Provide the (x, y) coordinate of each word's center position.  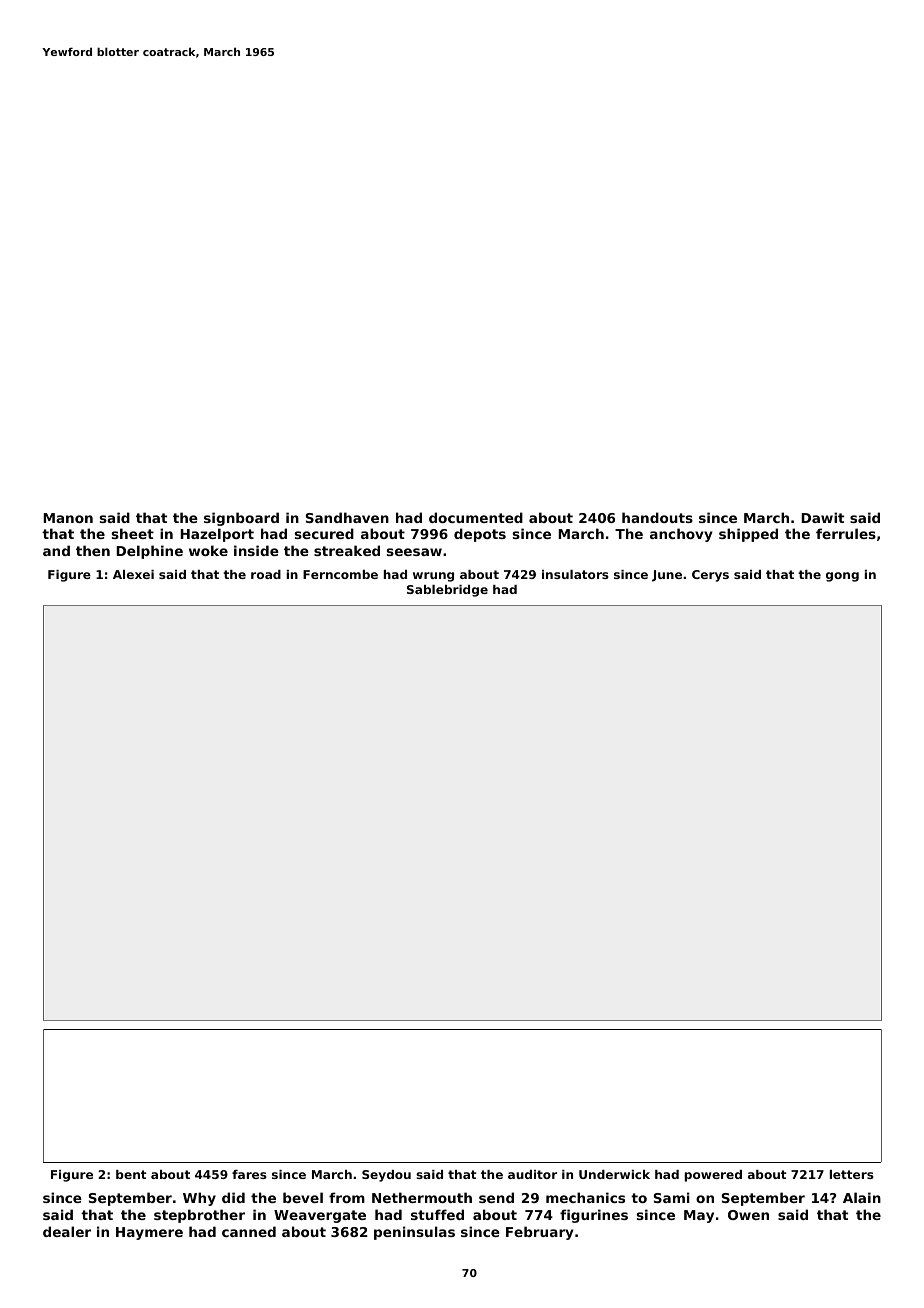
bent (131, 1174)
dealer (67, 1231)
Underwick (614, 1174)
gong (842, 577)
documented (476, 517)
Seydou (386, 1176)
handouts (657, 517)
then (93, 550)
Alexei (133, 574)
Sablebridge (447, 591)
